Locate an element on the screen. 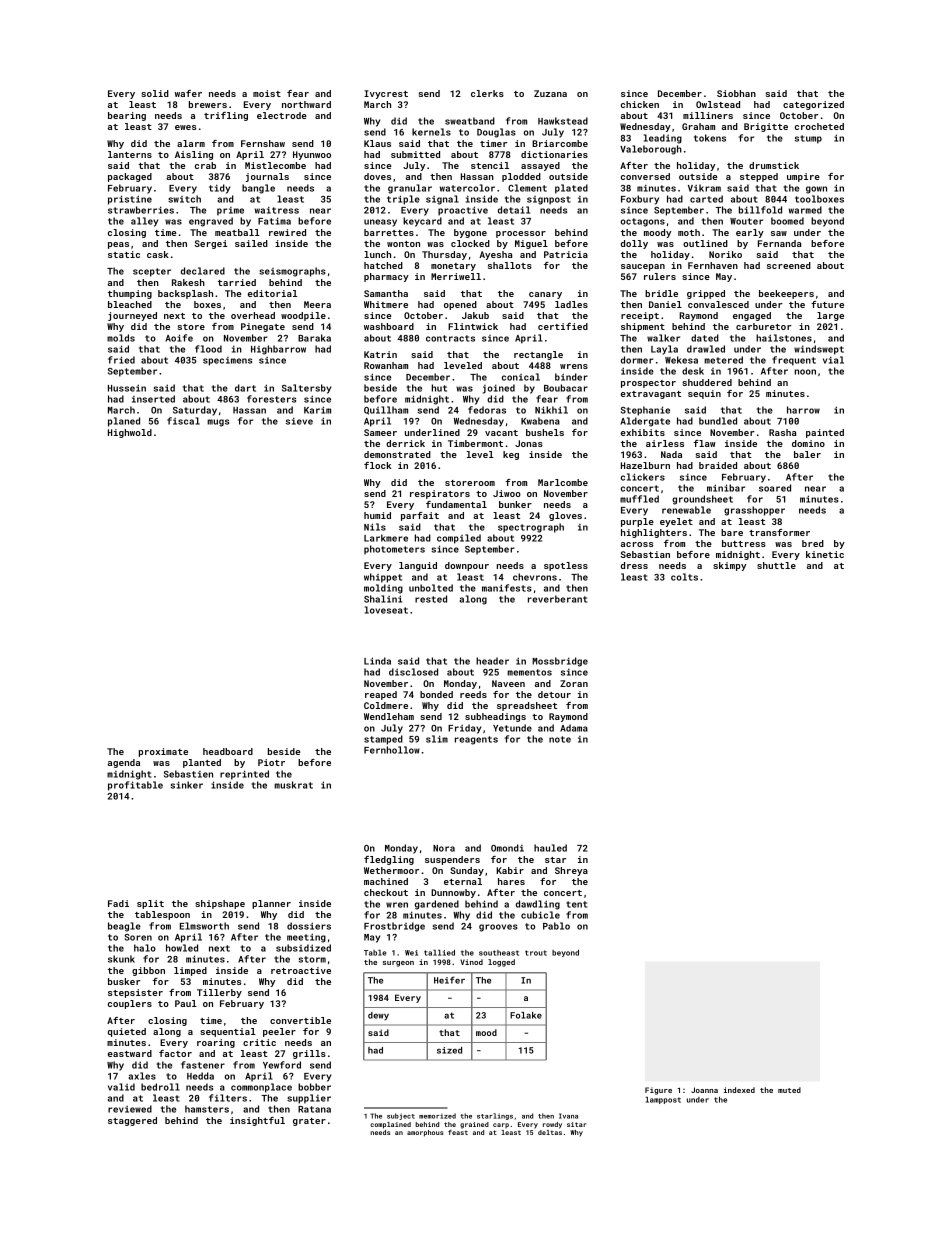 This screenshot has width=952, height=1233. valid is located at coordinates (121, 1087).
